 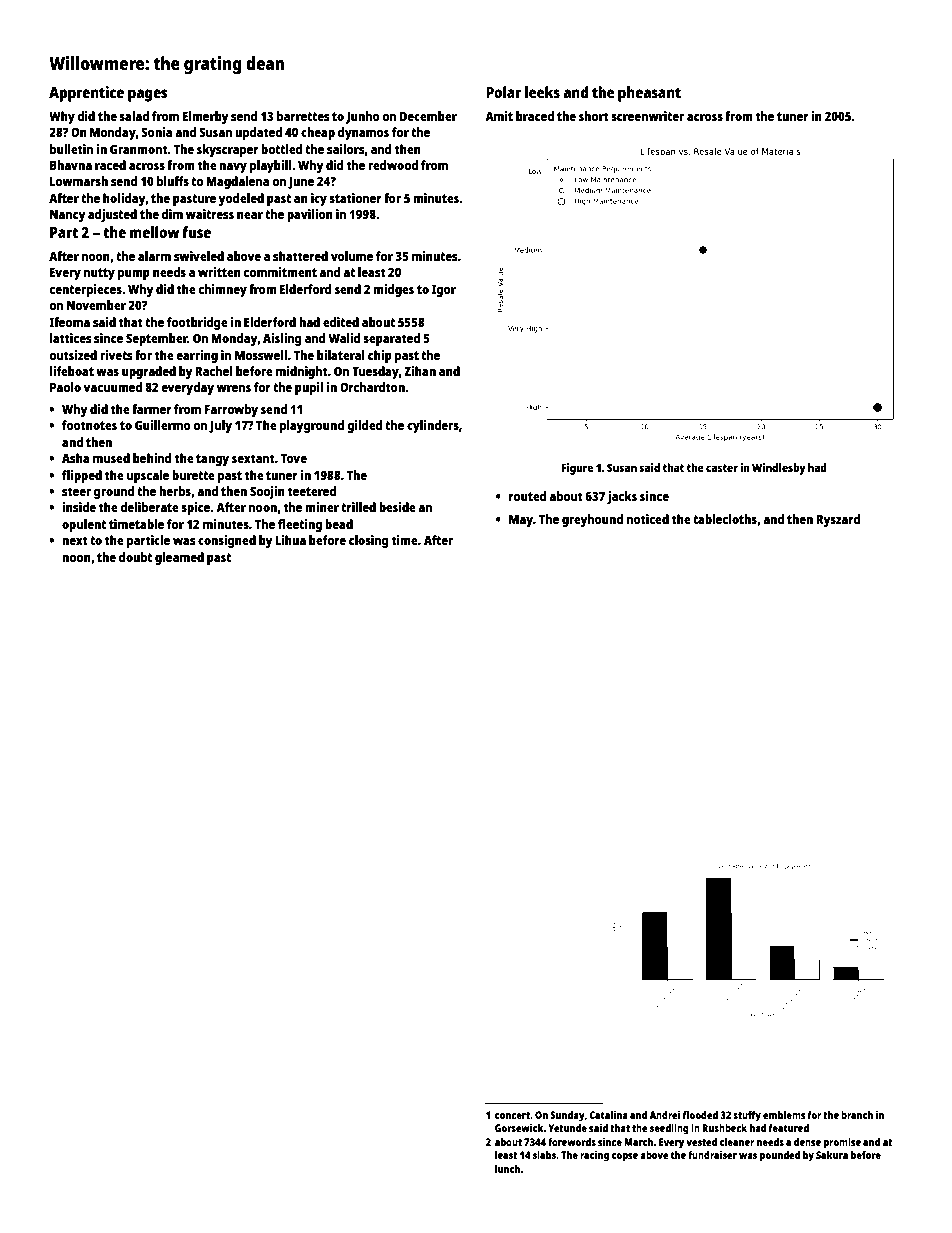 I want to click on Gorsewick, so click(x=519, y=1128).
